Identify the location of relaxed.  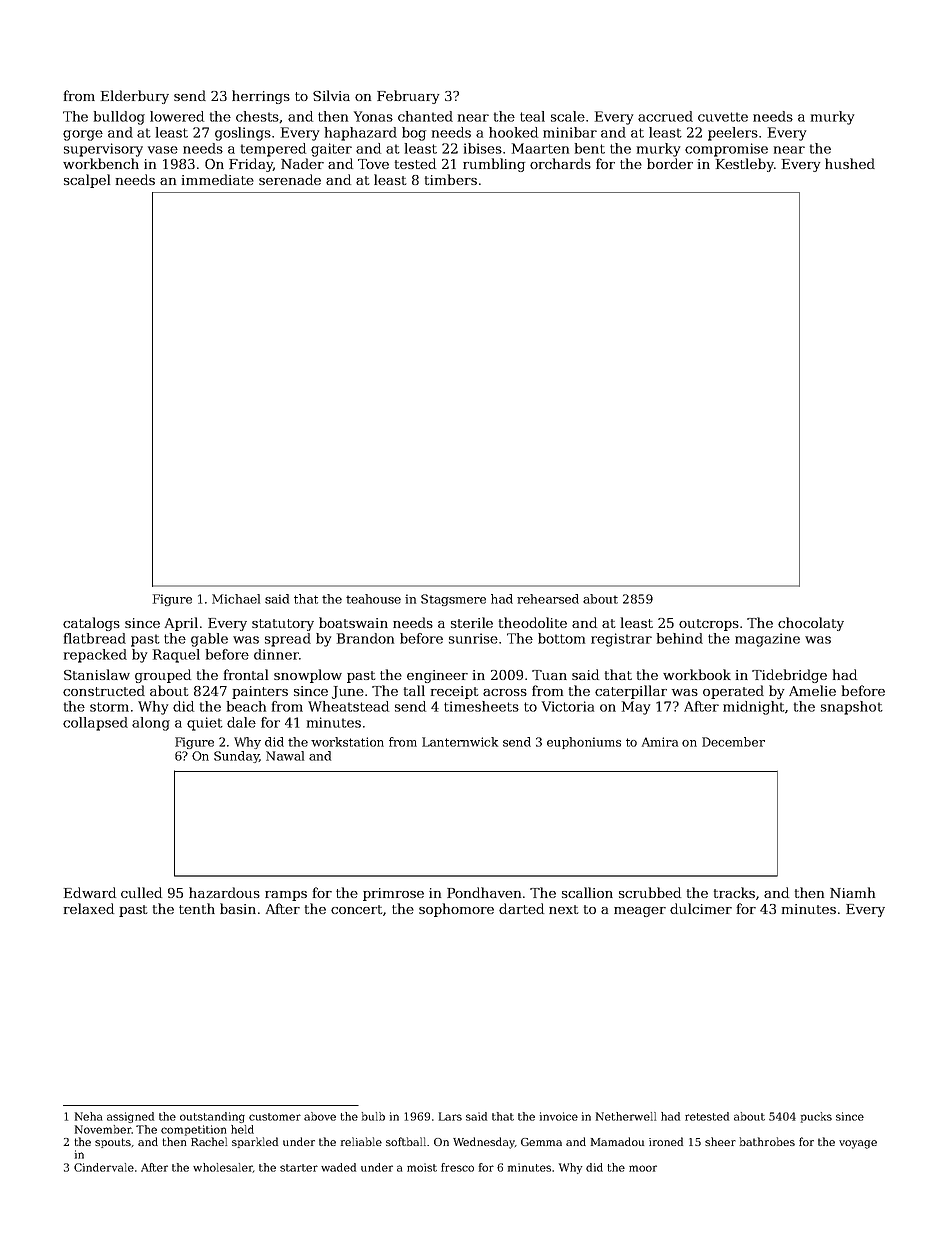
(89, 908).
